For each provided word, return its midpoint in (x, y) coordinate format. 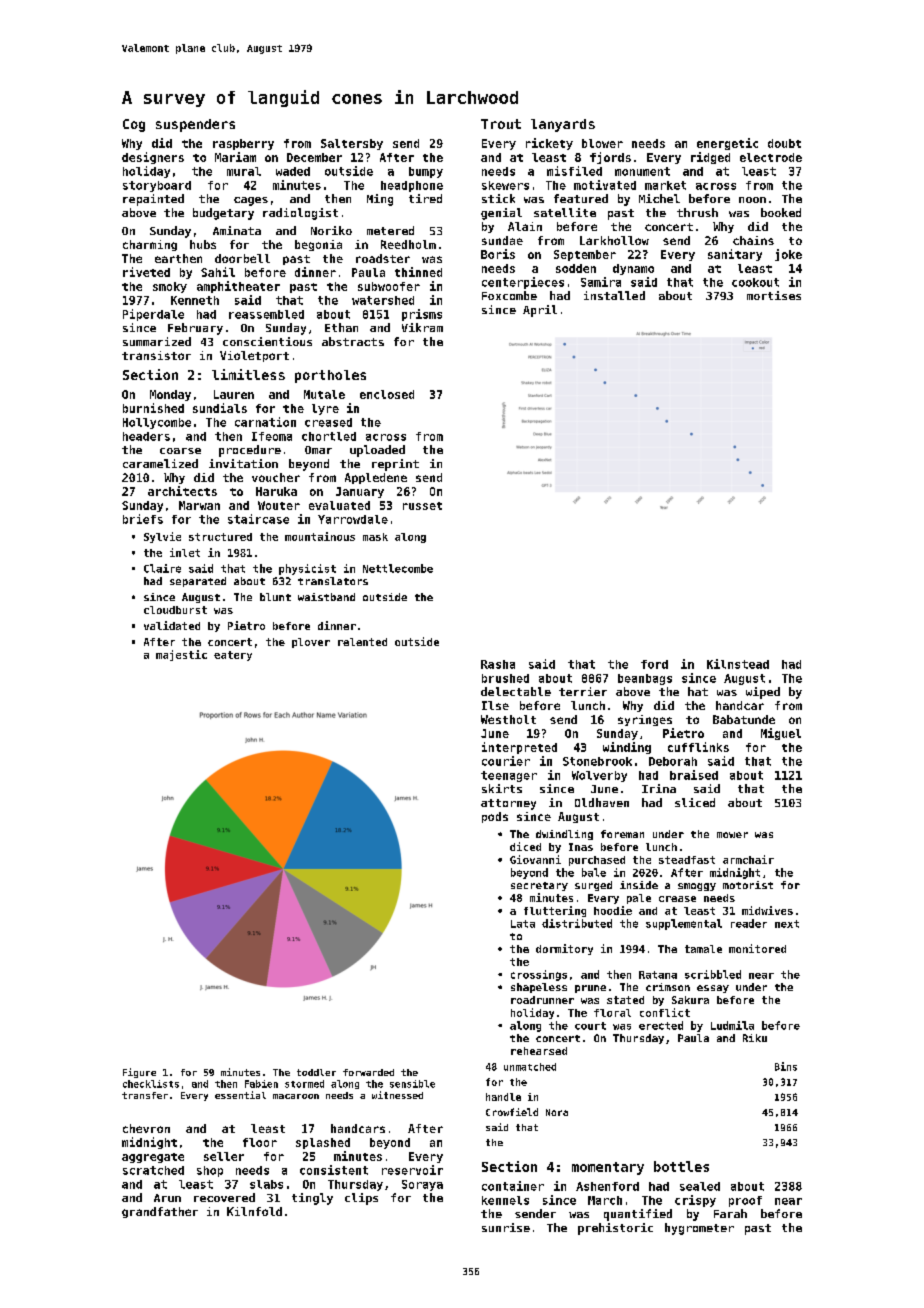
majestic (181, 655)
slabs (266, 1184)
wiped (763, 693)
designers (153, 158)
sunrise (506, 1227)
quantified (638, 1215)
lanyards (563, 125)
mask (375, 537)
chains (753, 240)
